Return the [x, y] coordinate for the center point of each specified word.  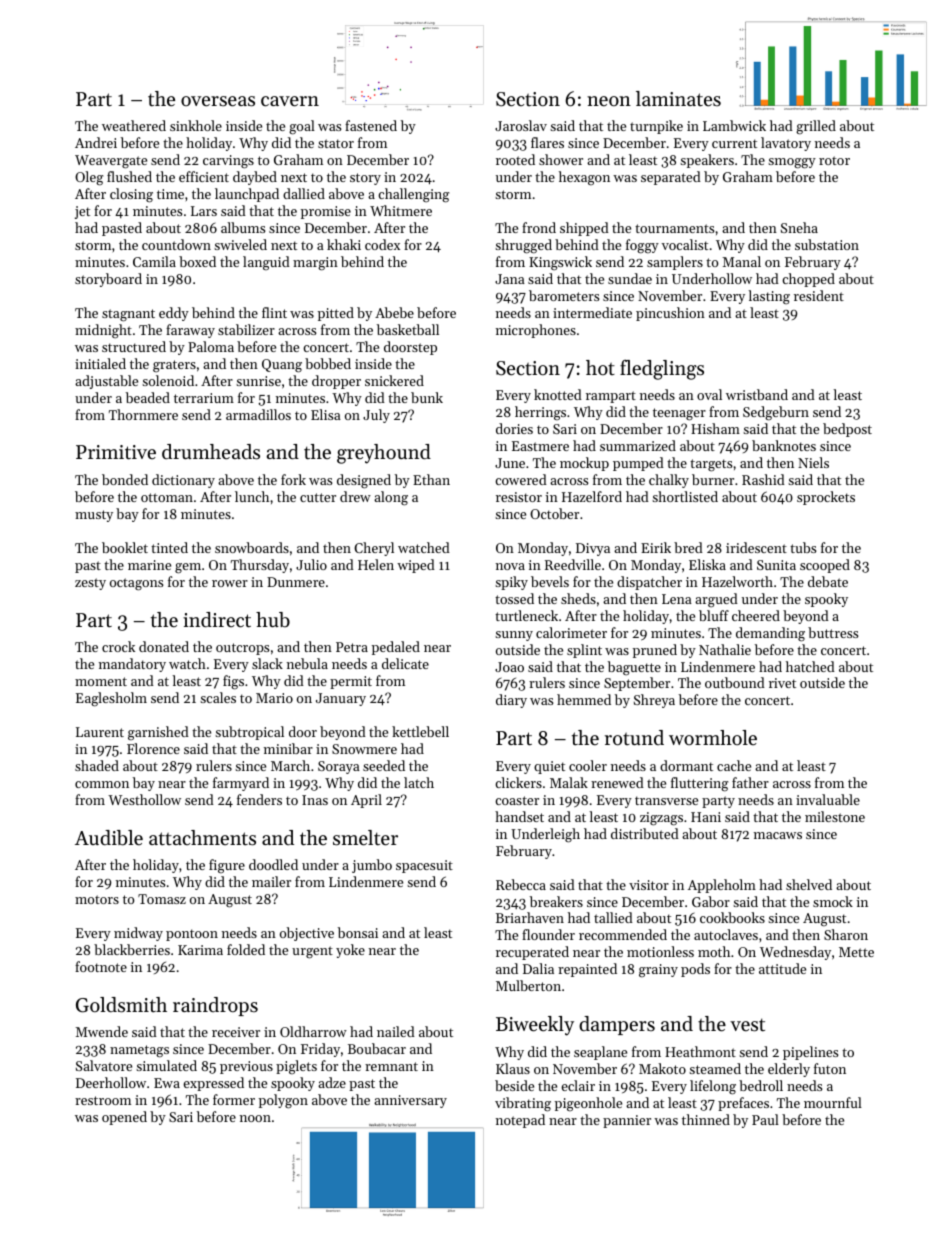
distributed [645, 833]
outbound [735, 682]
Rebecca [521, 884]
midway [138, 934]
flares [547, 142]
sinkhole [196, 125]
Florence [153, 748]
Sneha [799, 227]
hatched [810, 666]
